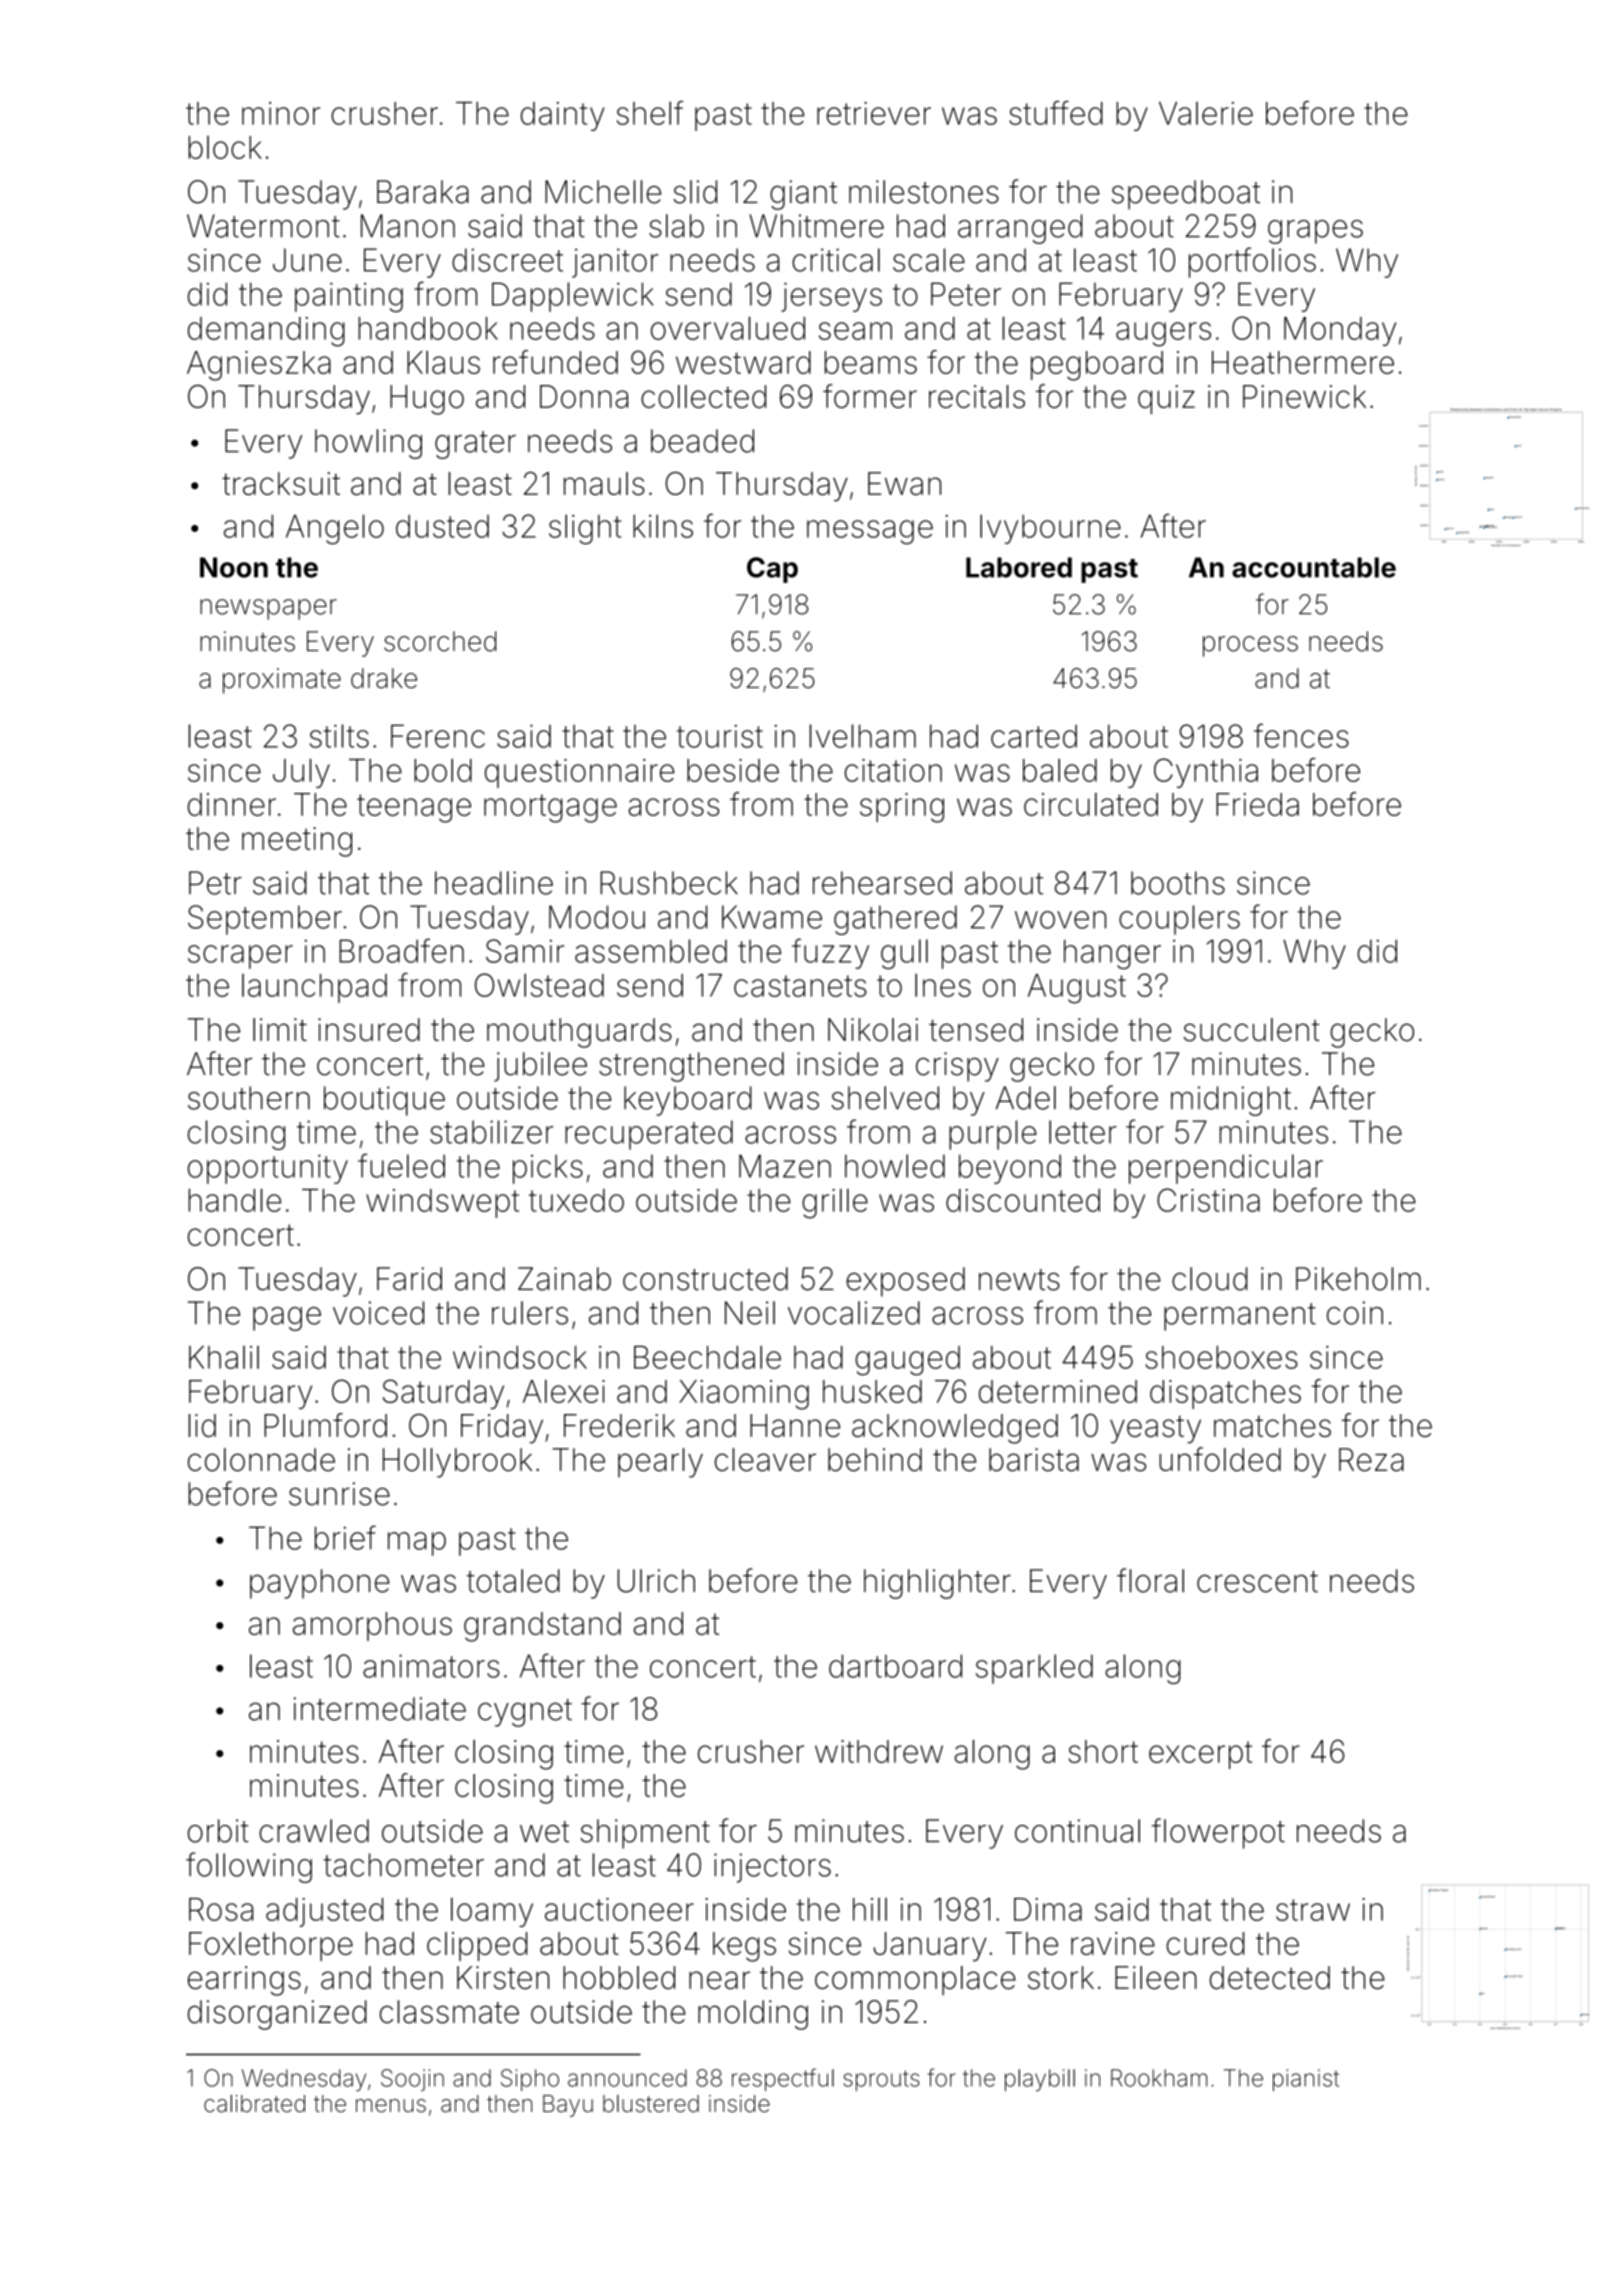 The width and height of the page is (1620, 2292). What do you see at coordinates (688, 1101) in the page?
I see `keyboard` at bounding box center [688, 1101].
